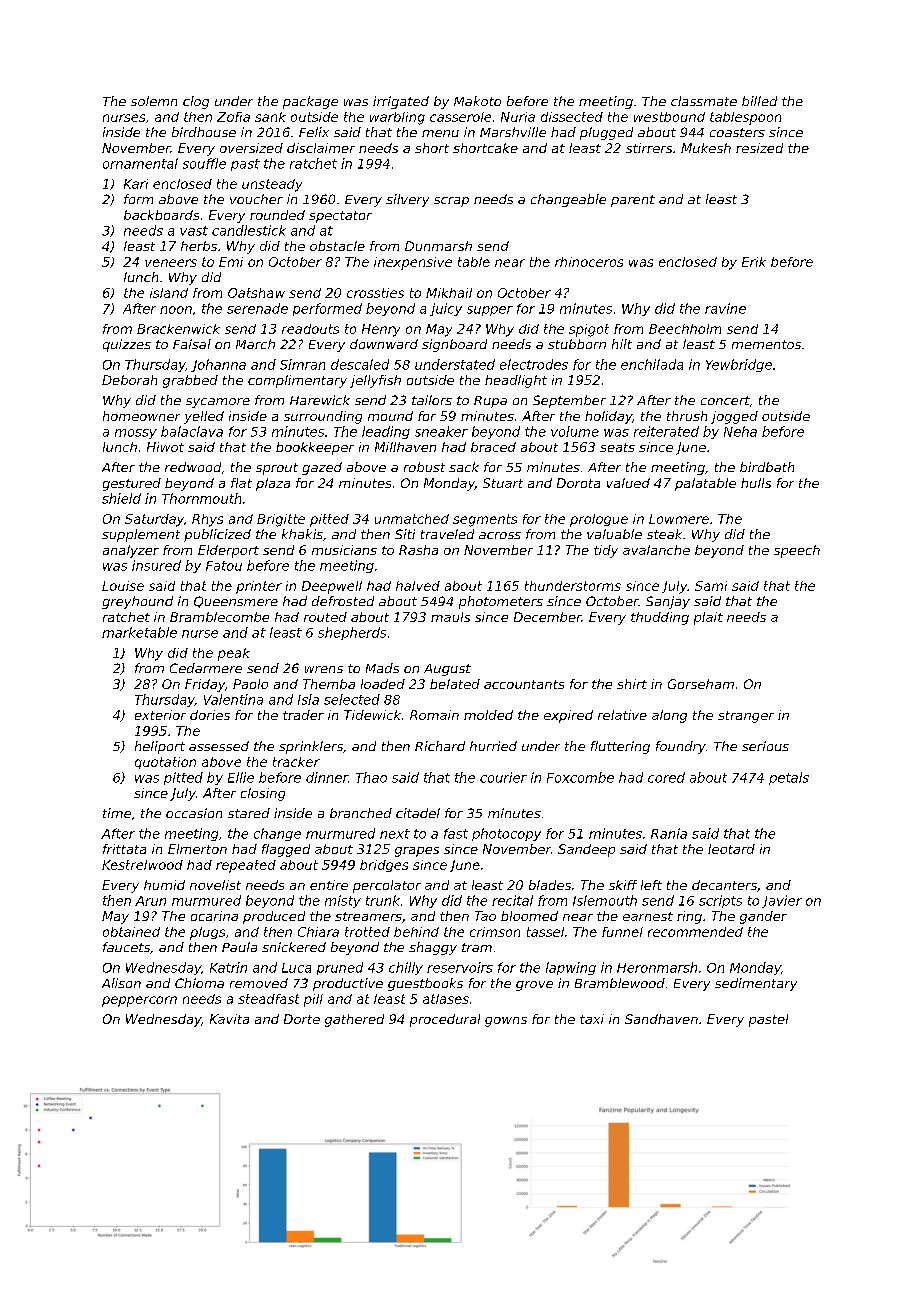 The width and height of the page is (924, 1308). What do you see at coordinates (246, 866) in the page?
I see `repeated` at bounding box center [246, 866].
